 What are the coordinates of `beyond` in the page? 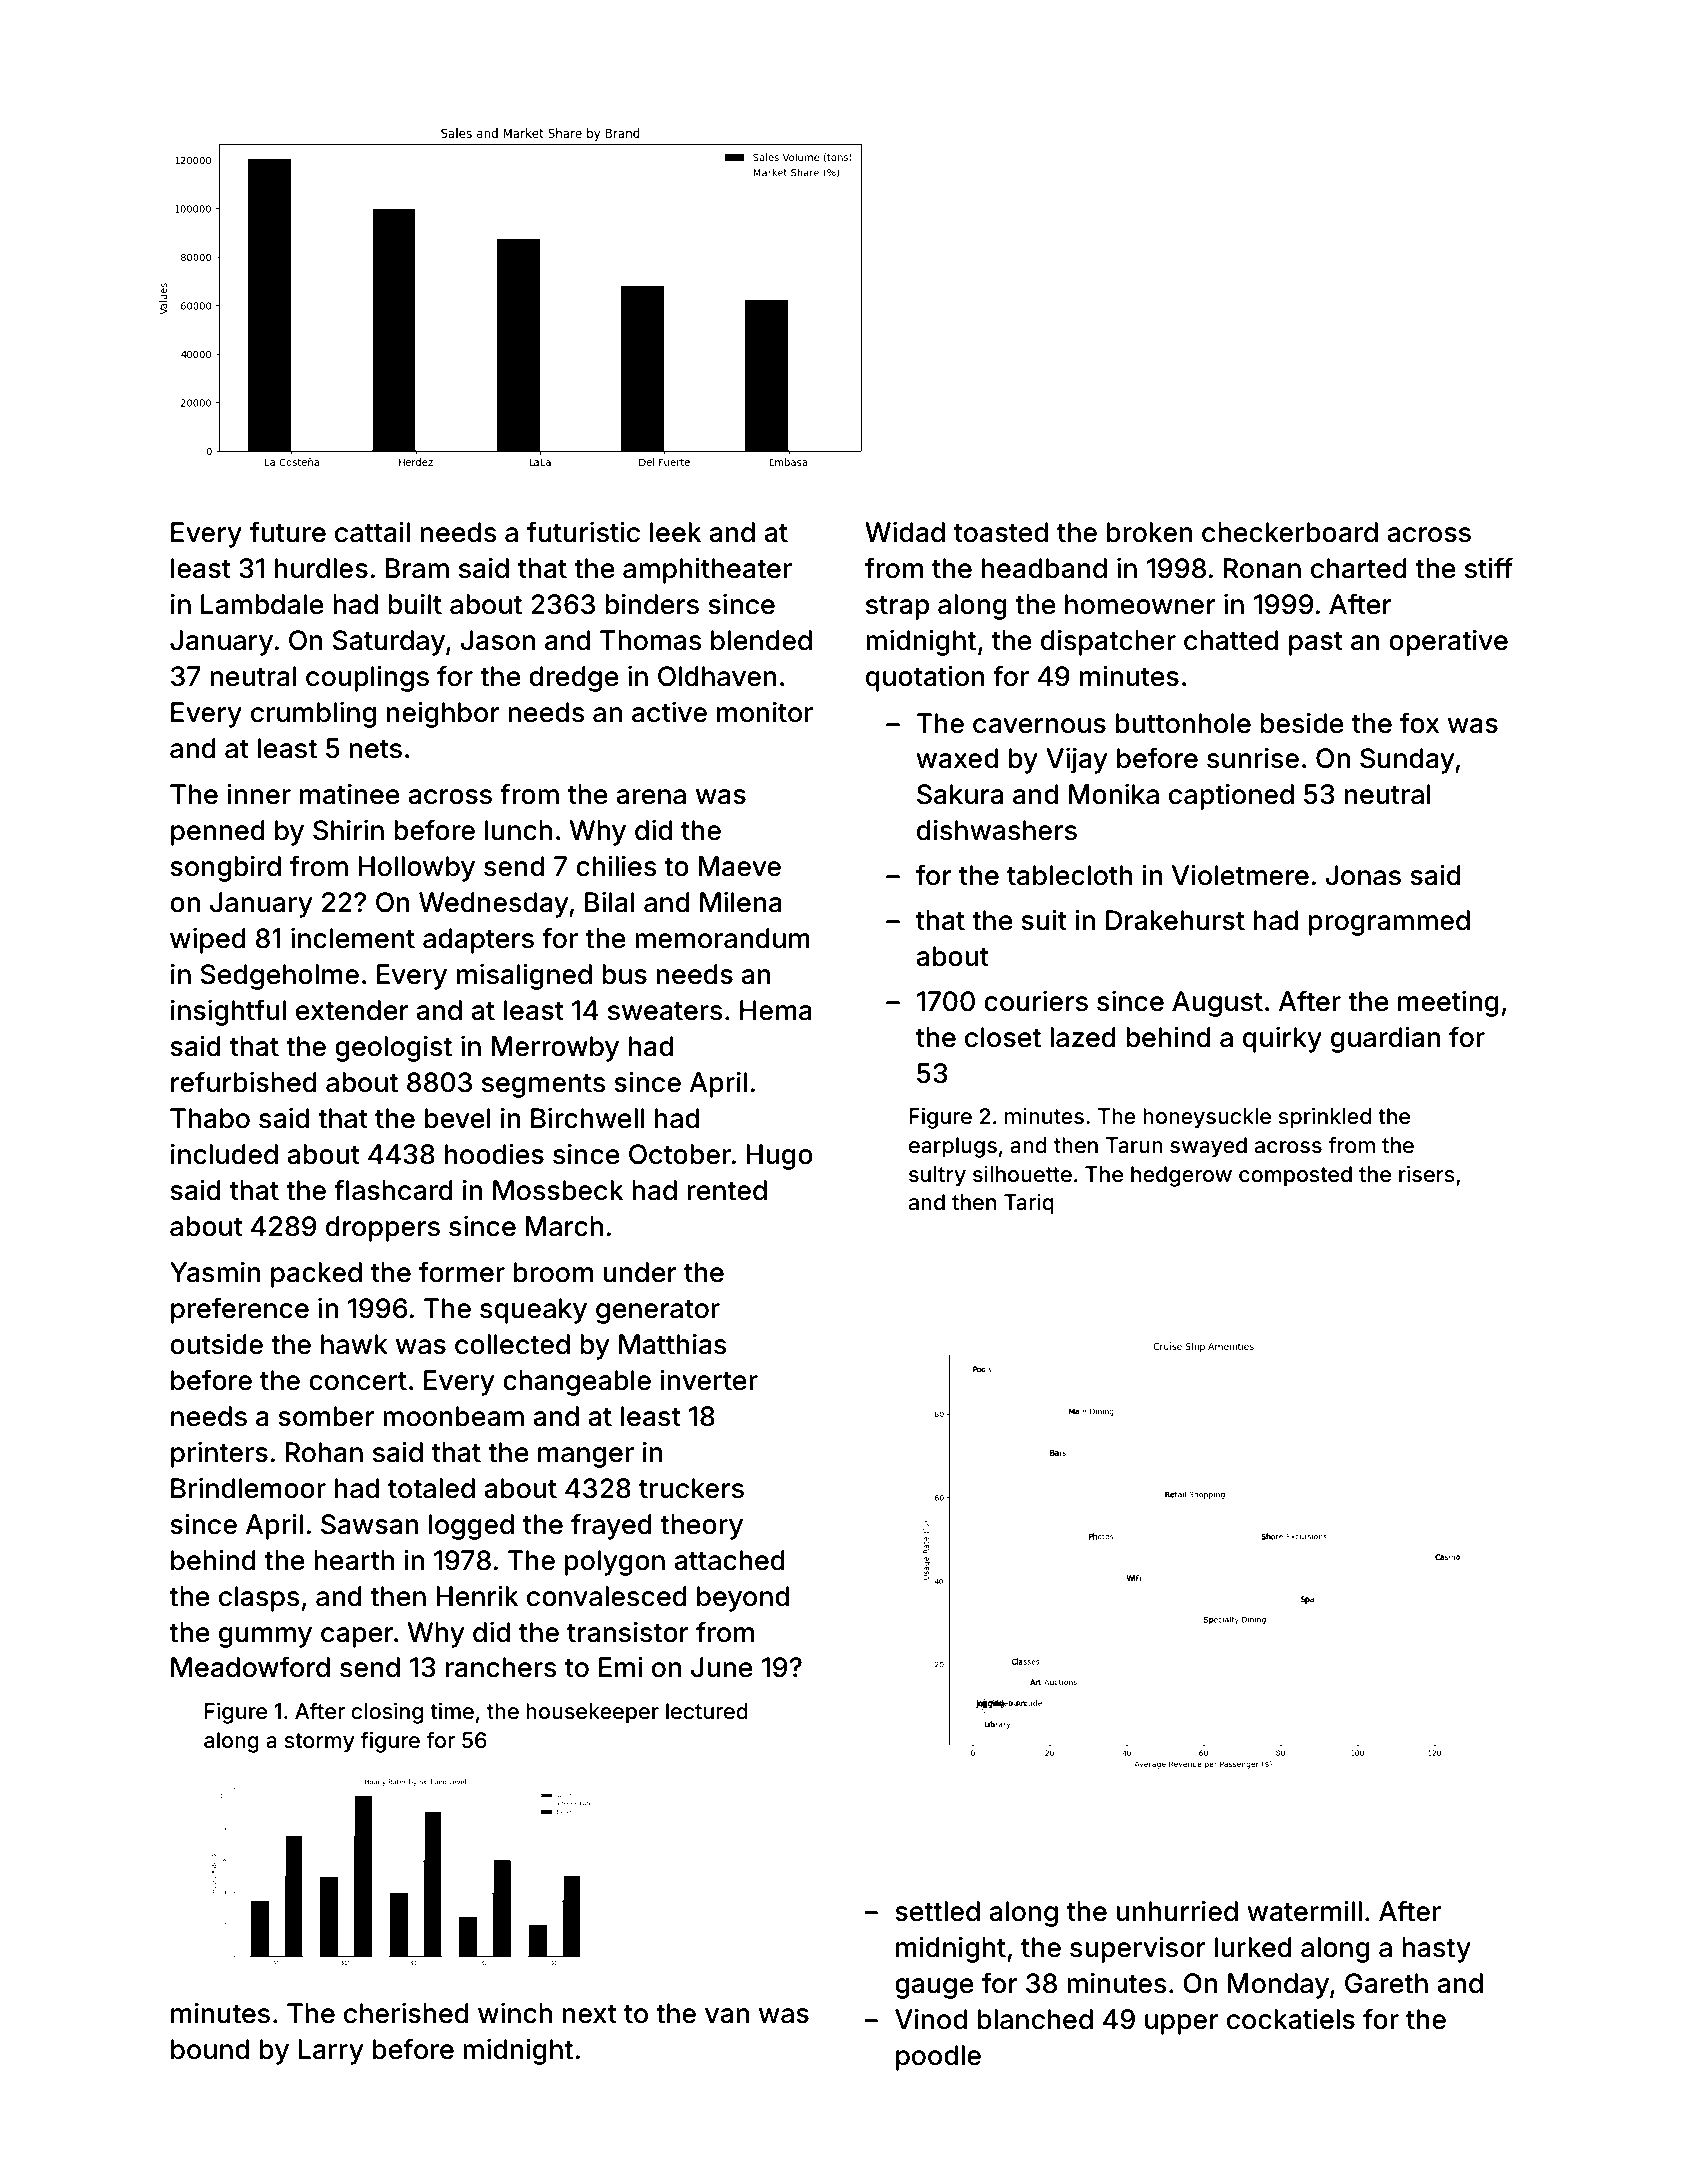 It's located at (743, 1599).
